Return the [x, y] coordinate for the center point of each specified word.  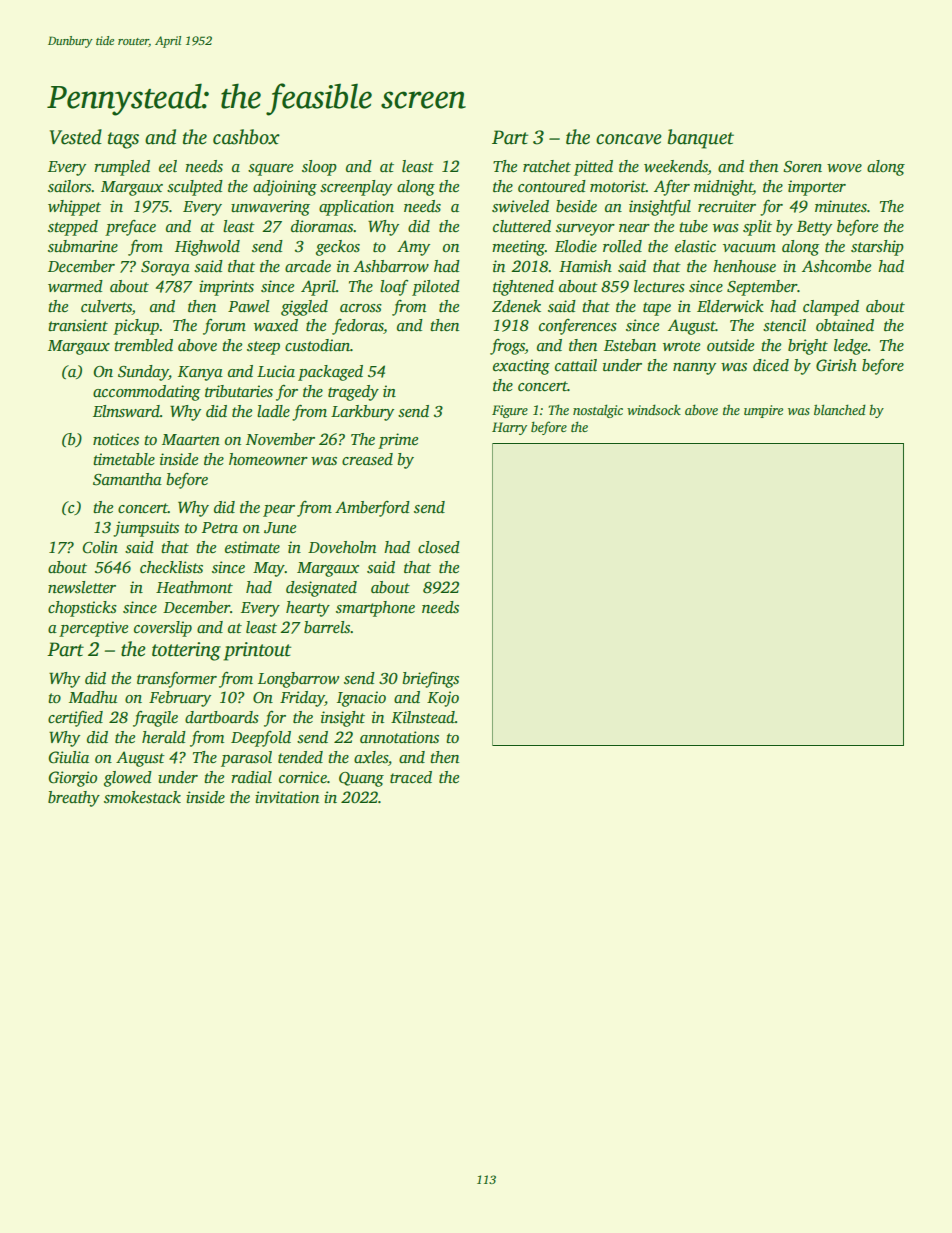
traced [411, 777]
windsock [654, 409]
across [361, 308]
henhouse [744, 266]
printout [257, 651]
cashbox [246, 137]
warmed [75, 286]
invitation [287, 797]
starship [877, 248]
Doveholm [342, 547]
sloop [319, 168]
